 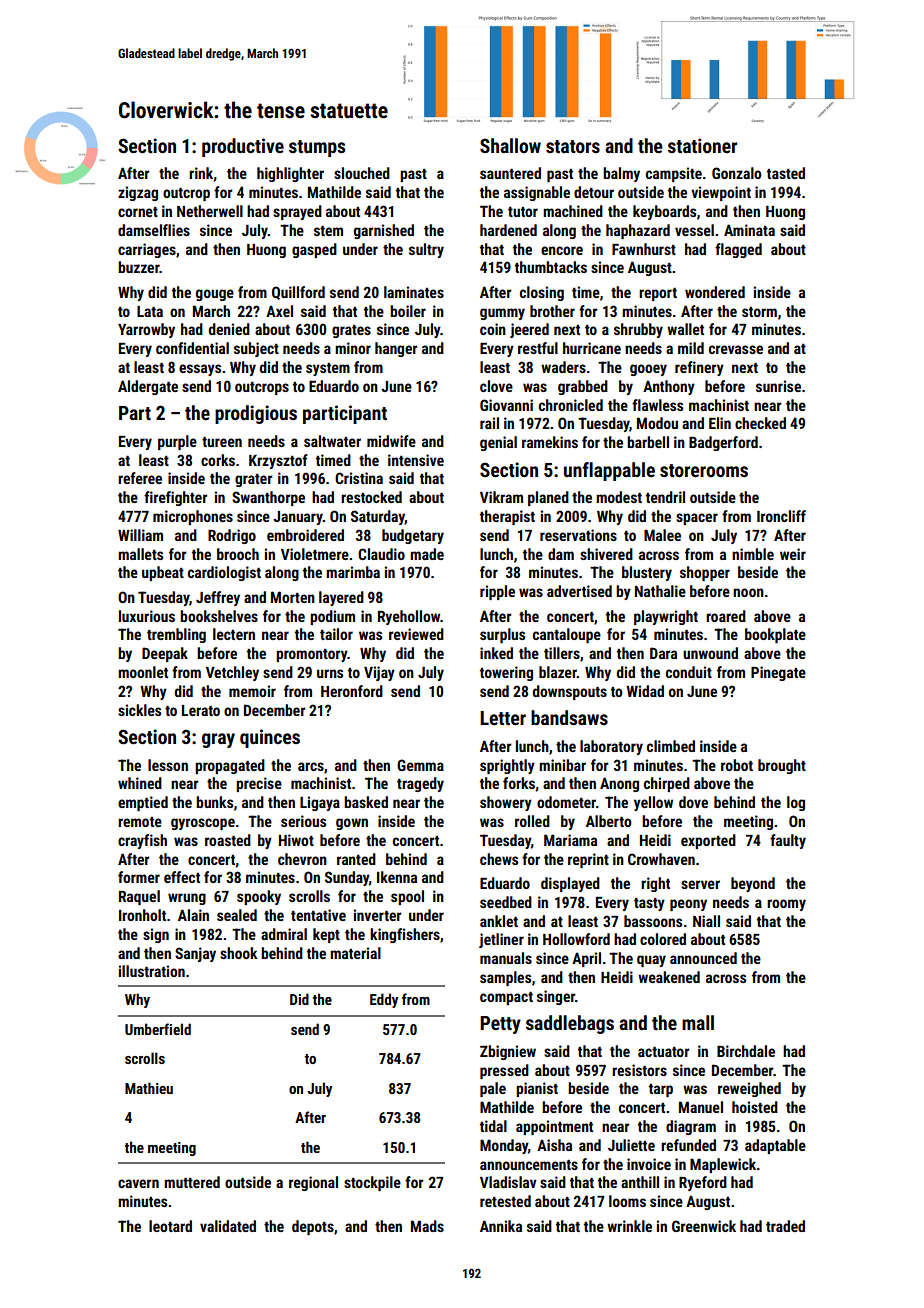 What do you see at coordinates (785, 1226) in the page?
I see `traded` at bounding box center [785, 1226].
